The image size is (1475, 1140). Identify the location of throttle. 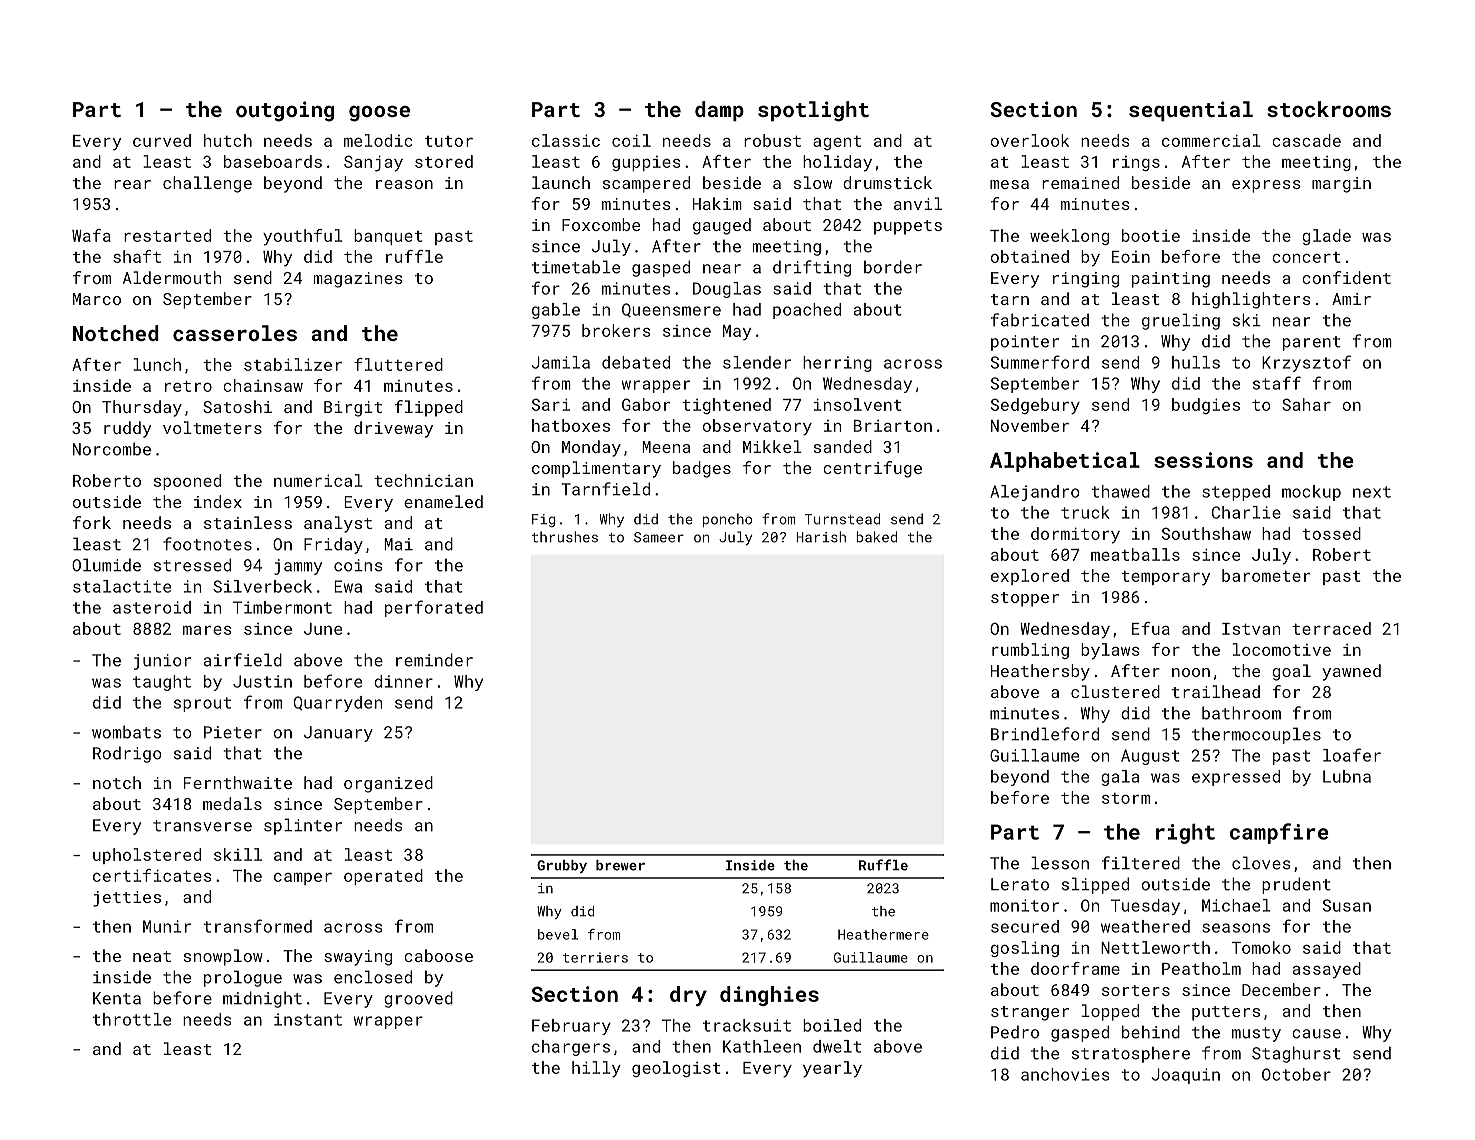
(132, 1019).
